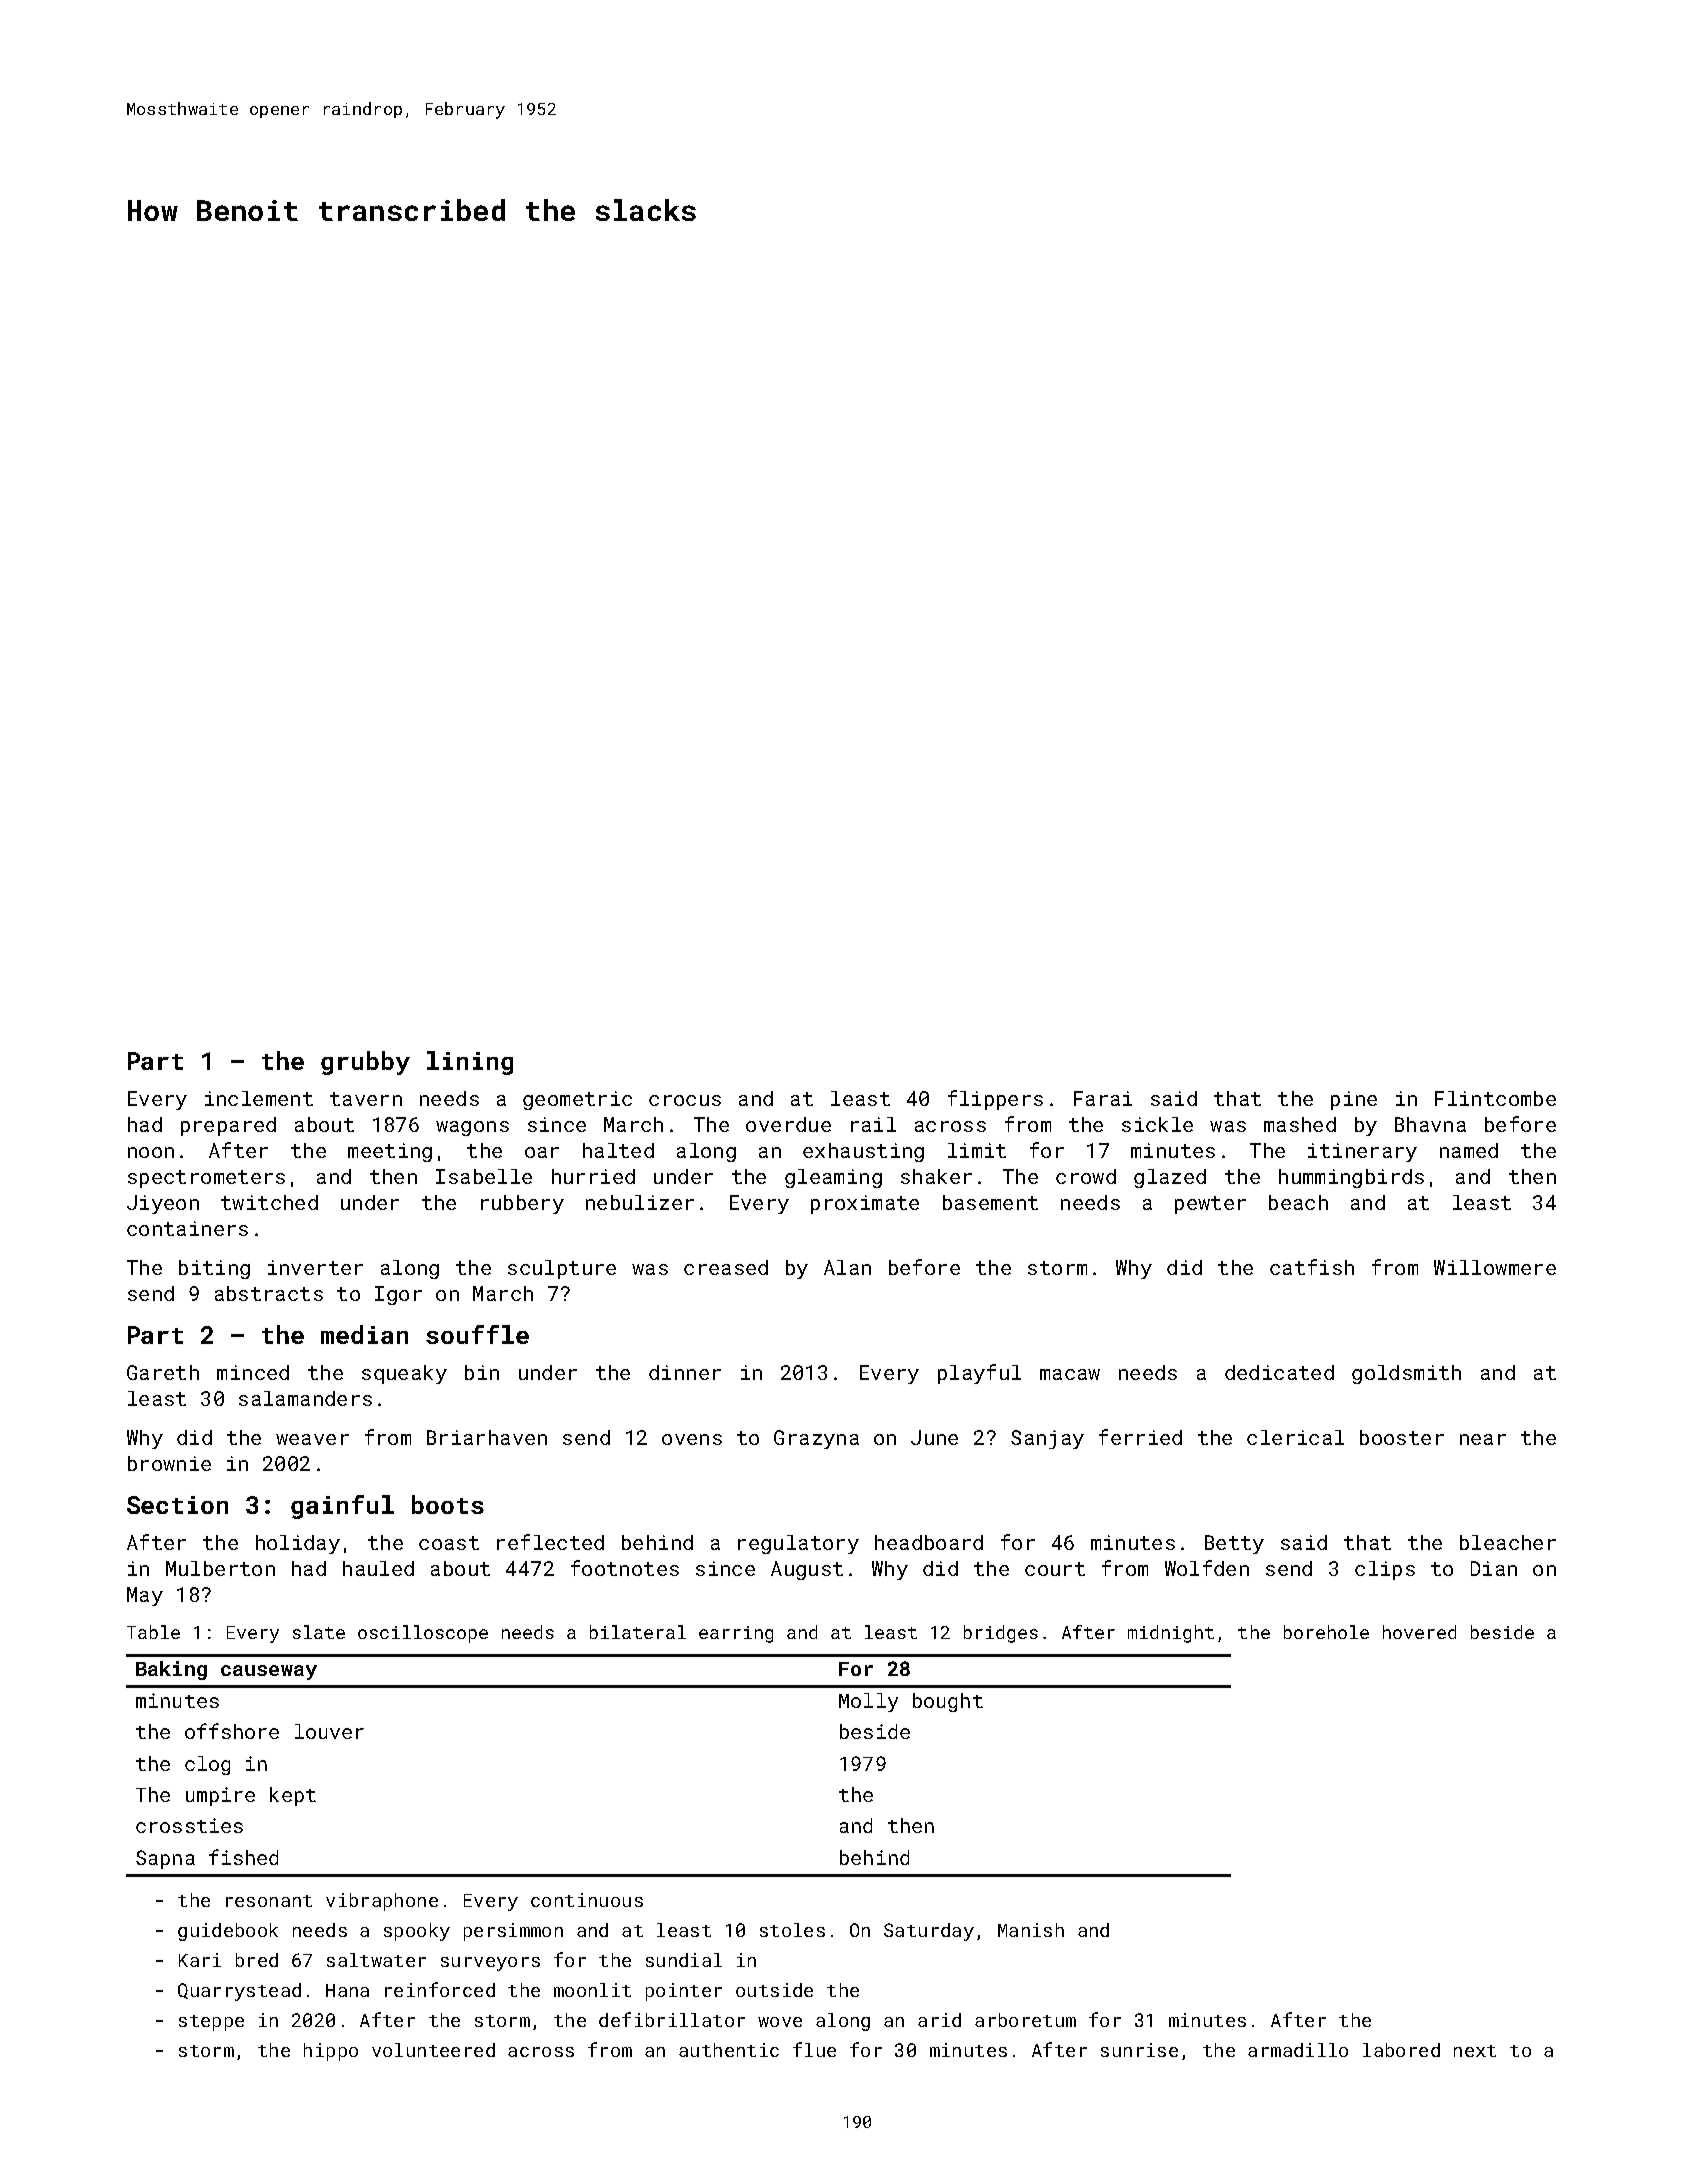 Image resolution: width=1683 pixels, height=2178 pixels. What do you see at coordinates (936, 1176) in the screenshot?
I see `shaker` at bounding box center [936, 1176].
